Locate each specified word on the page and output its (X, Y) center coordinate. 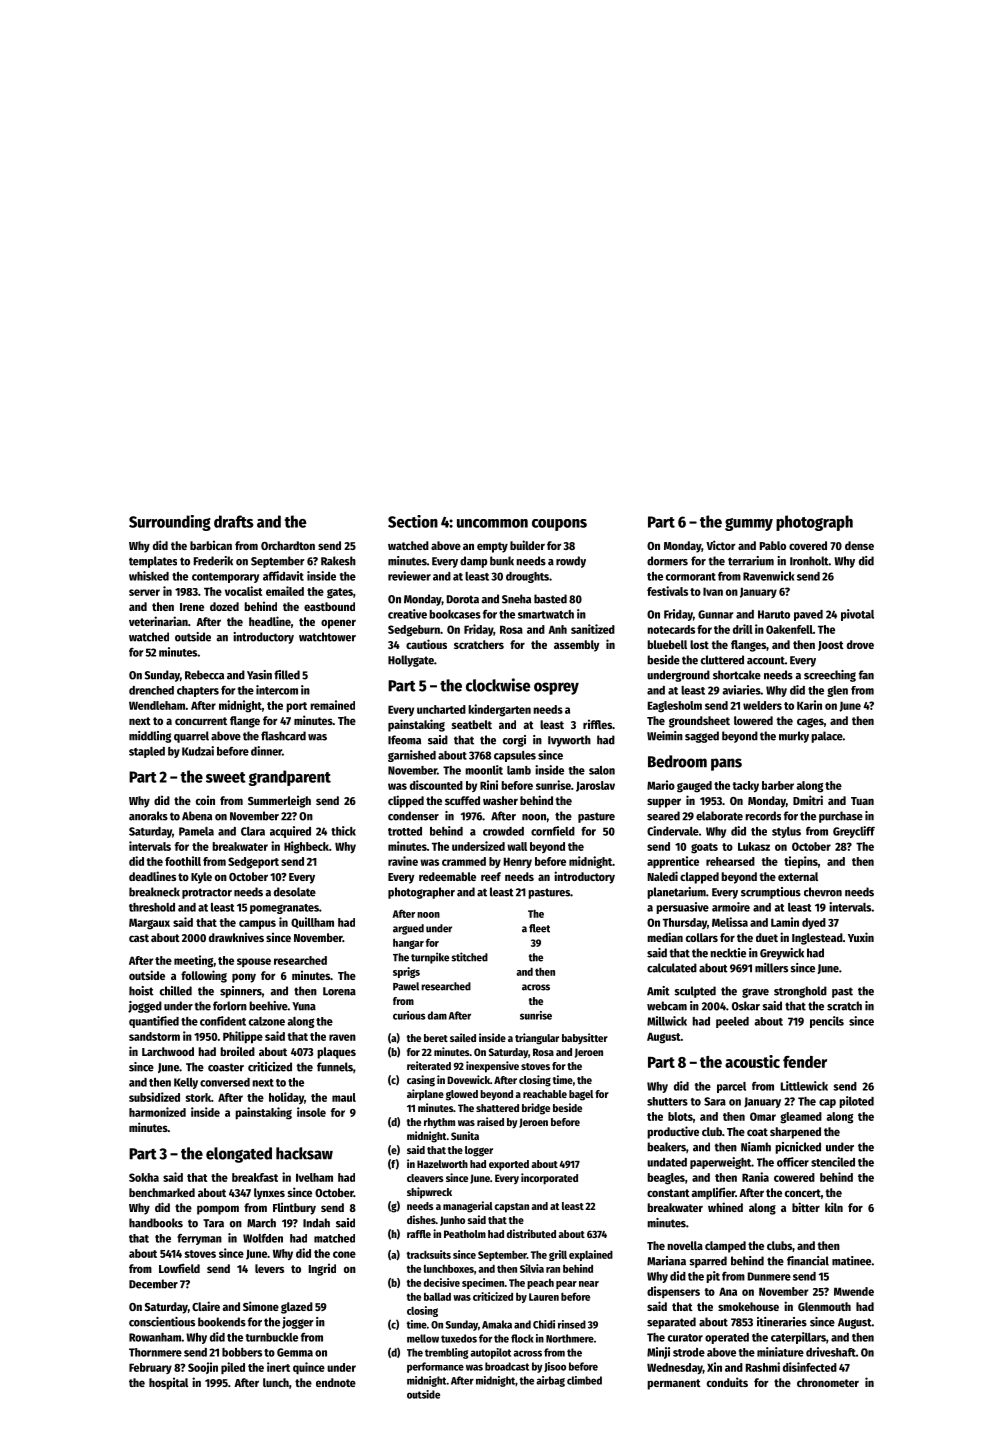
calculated (672, 968)
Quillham (312, 923)
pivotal (857, 615)
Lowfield (179, 1268)
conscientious (162, 1322)
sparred (708, 1262)
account (766, 660)
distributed (531, 1233)
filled (287, 675)
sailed (463, 1037)
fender (805, 1062)
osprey (556, 688)
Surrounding (170, 523)
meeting (193, 961)
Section (413, 521)
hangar (408, 943)
